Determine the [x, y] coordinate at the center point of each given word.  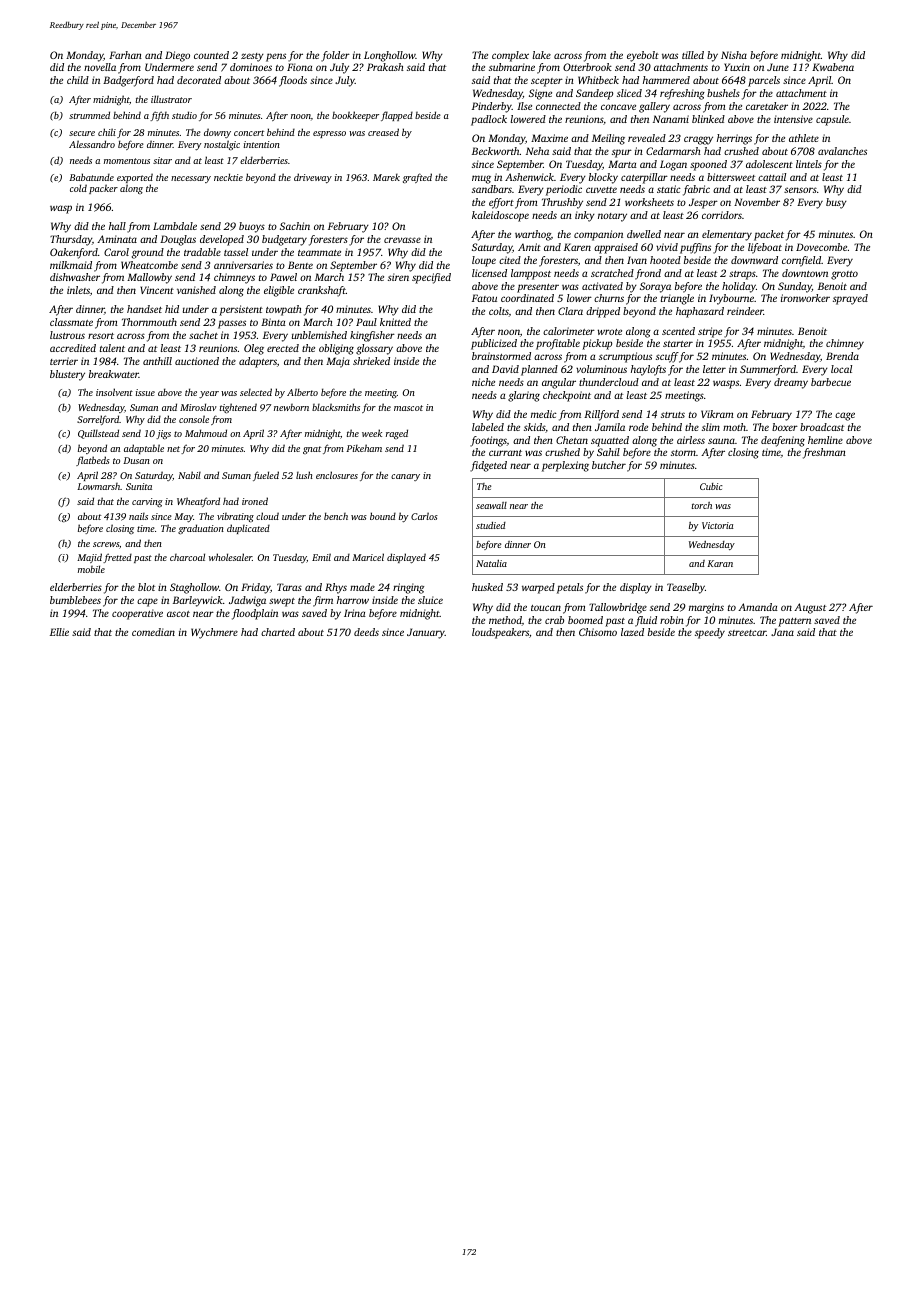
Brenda [842, 356]
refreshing [682, 94]
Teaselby [686, 588]
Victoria [718, 525]
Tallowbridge [618, 608]
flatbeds [93, 461]
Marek [386, 177]
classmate [71, 322]
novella [100, 67]
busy [836, 203]
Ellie [59, 632]
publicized [494, 344]
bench [336, 516]
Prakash [385, 67]
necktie [228, 177]
